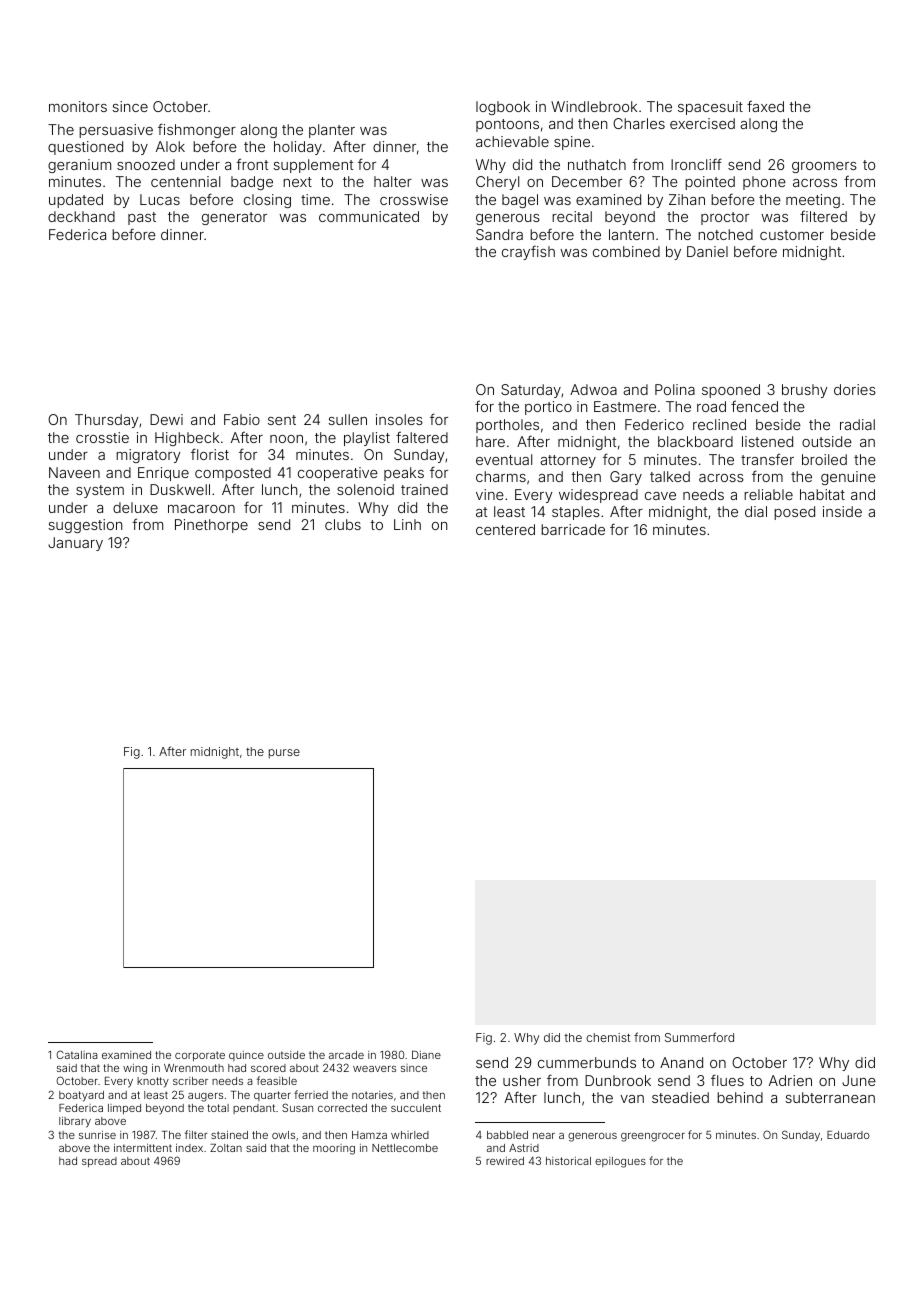 This screenshot has height=1314, width=924. Describe the element at coordinates (148, 456) in the screenshot. I see `migratory` at that location.
